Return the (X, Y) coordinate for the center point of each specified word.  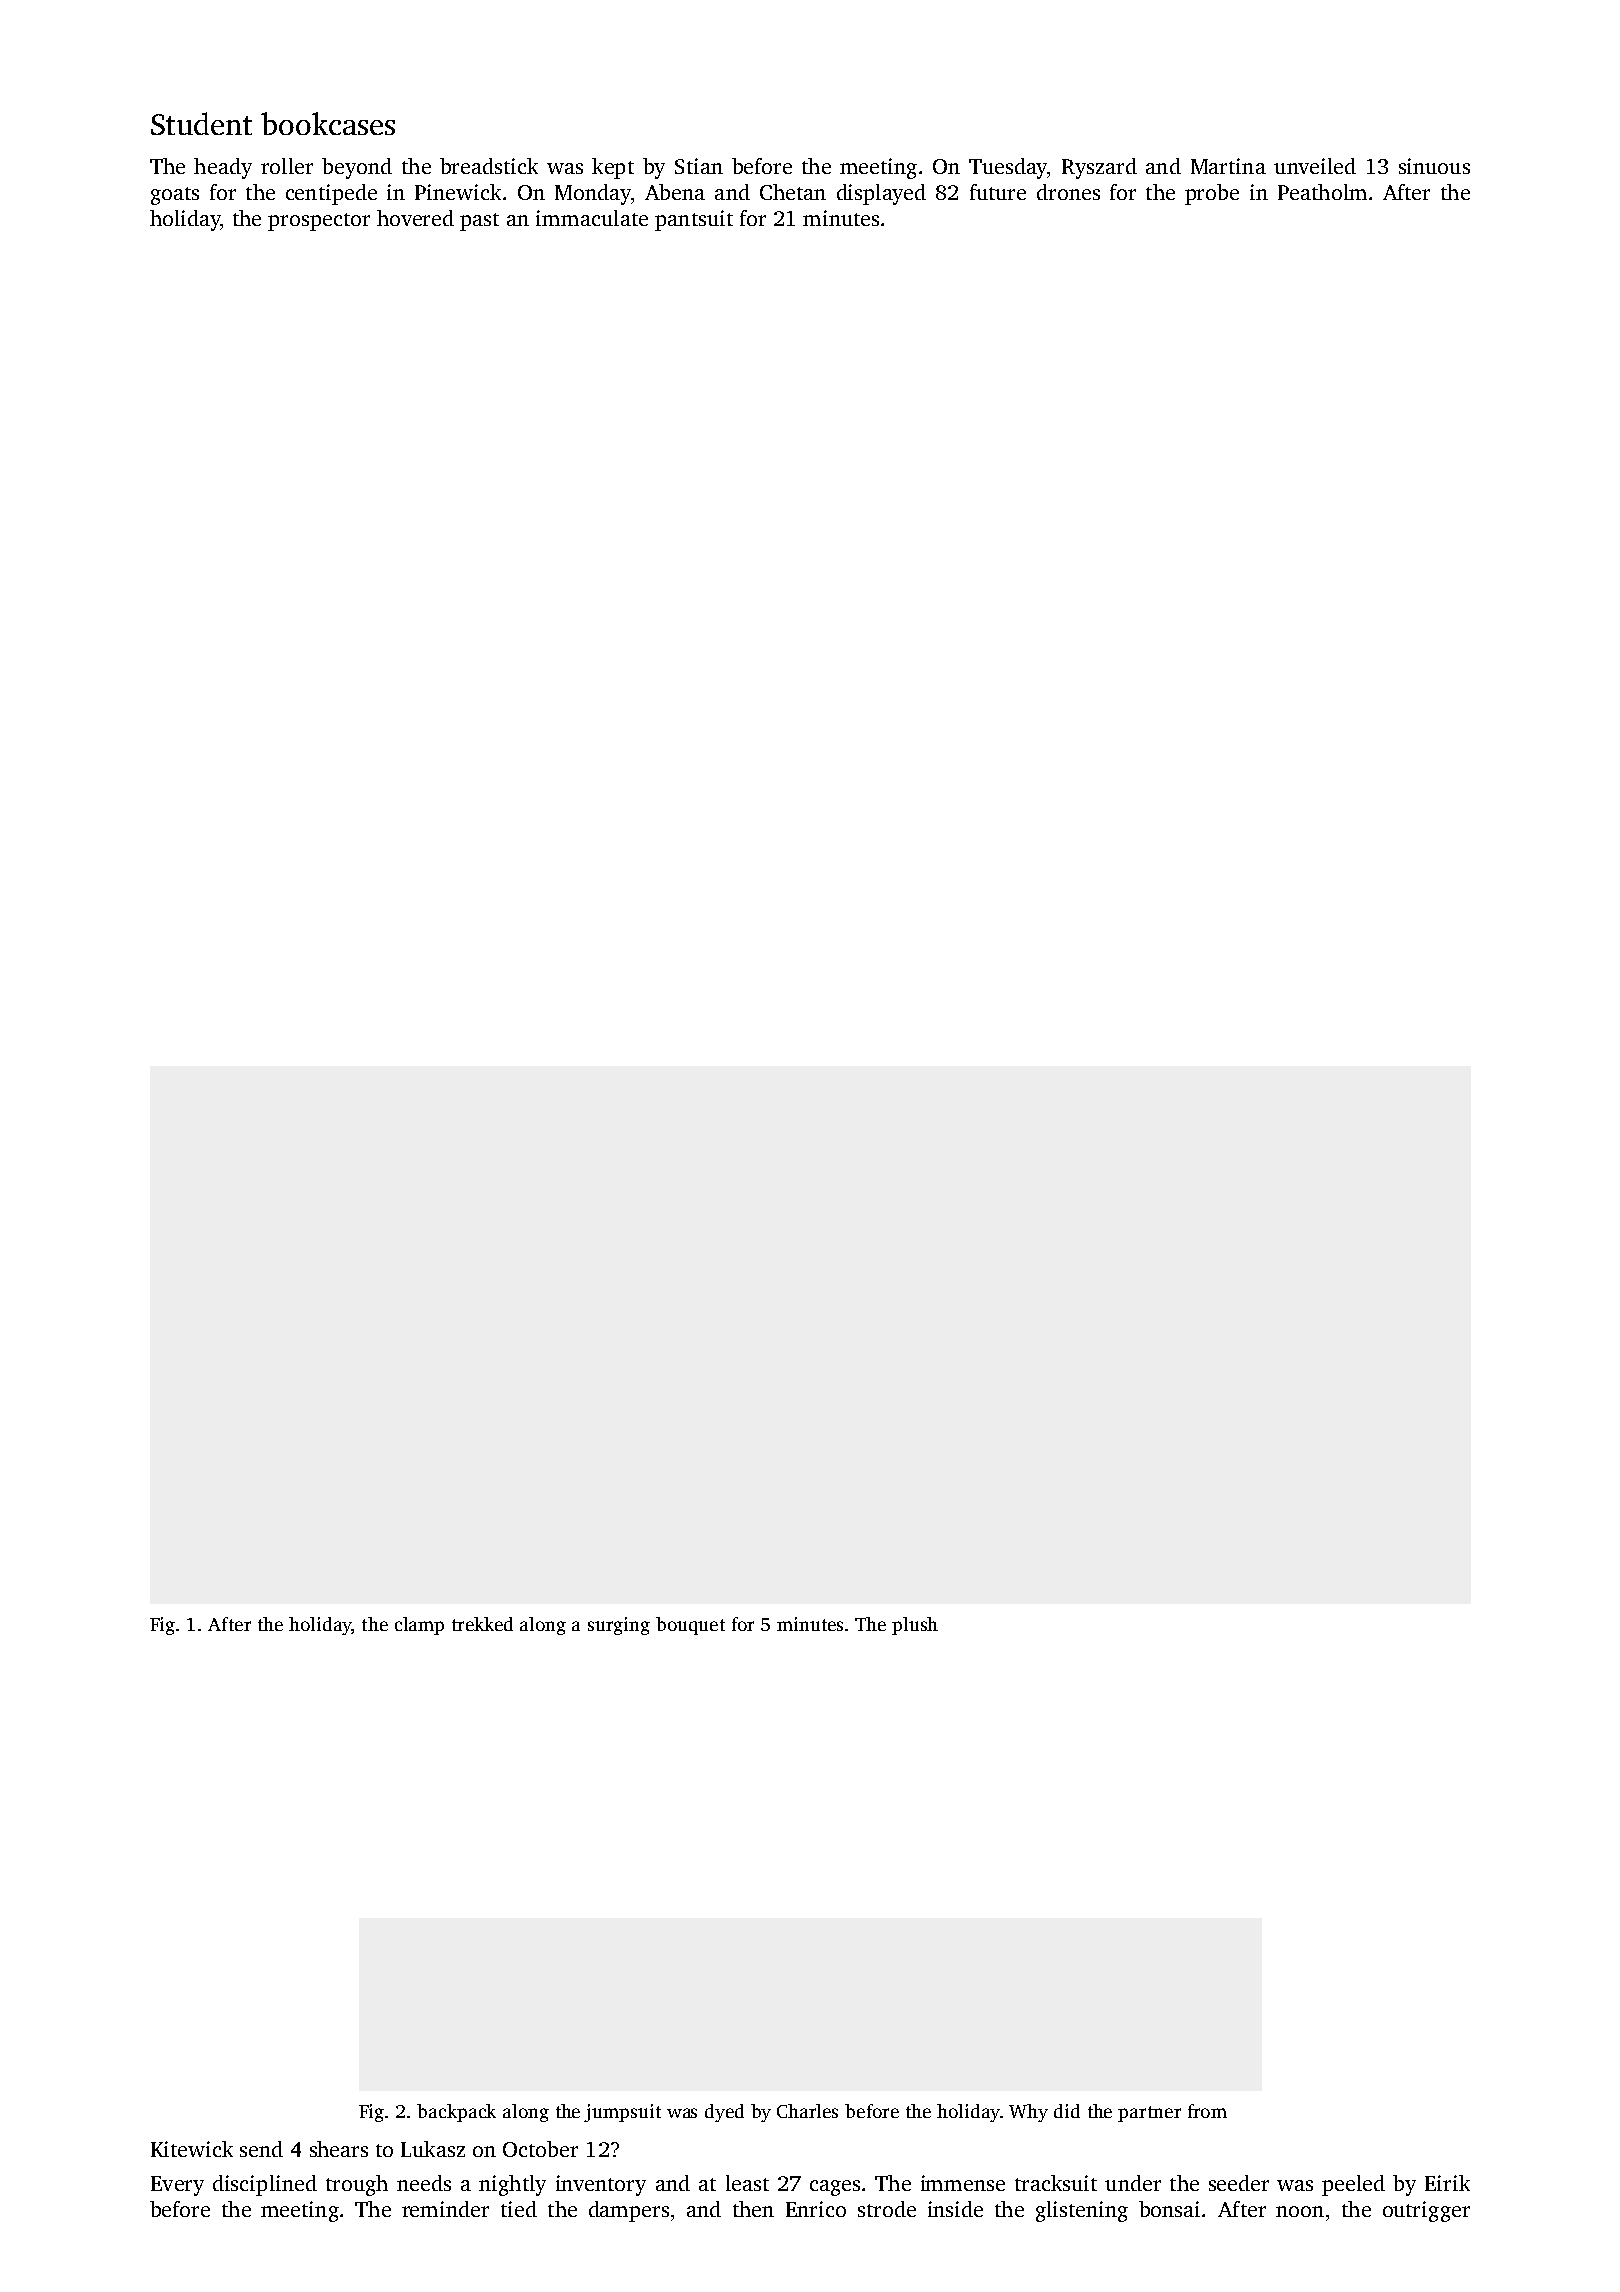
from (1207, 2111)
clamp (419, 1626)
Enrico (816, 2209)
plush (915, 1626)
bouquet (690, 1626)
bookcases (328, 123)
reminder (445, 2209)
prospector (319, 222)
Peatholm (1322, 192)
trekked (482, 1624)
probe (1212, 194)
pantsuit (694, 220)
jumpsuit (622, 2113)
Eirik (1447, 2183)
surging (619, 1626)
